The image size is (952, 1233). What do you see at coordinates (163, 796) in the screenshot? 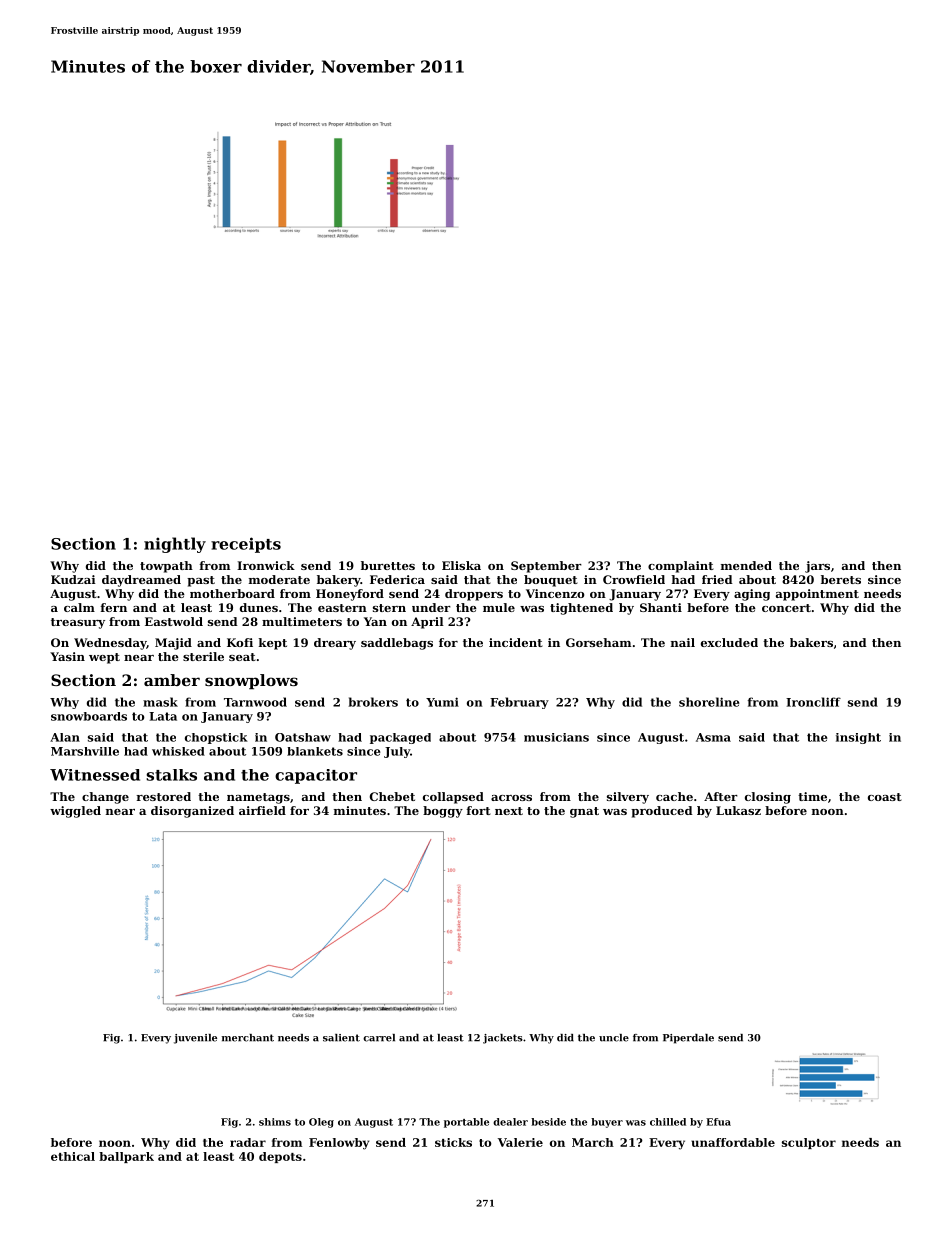
I see `restored` at bounding box center [163, 796].
